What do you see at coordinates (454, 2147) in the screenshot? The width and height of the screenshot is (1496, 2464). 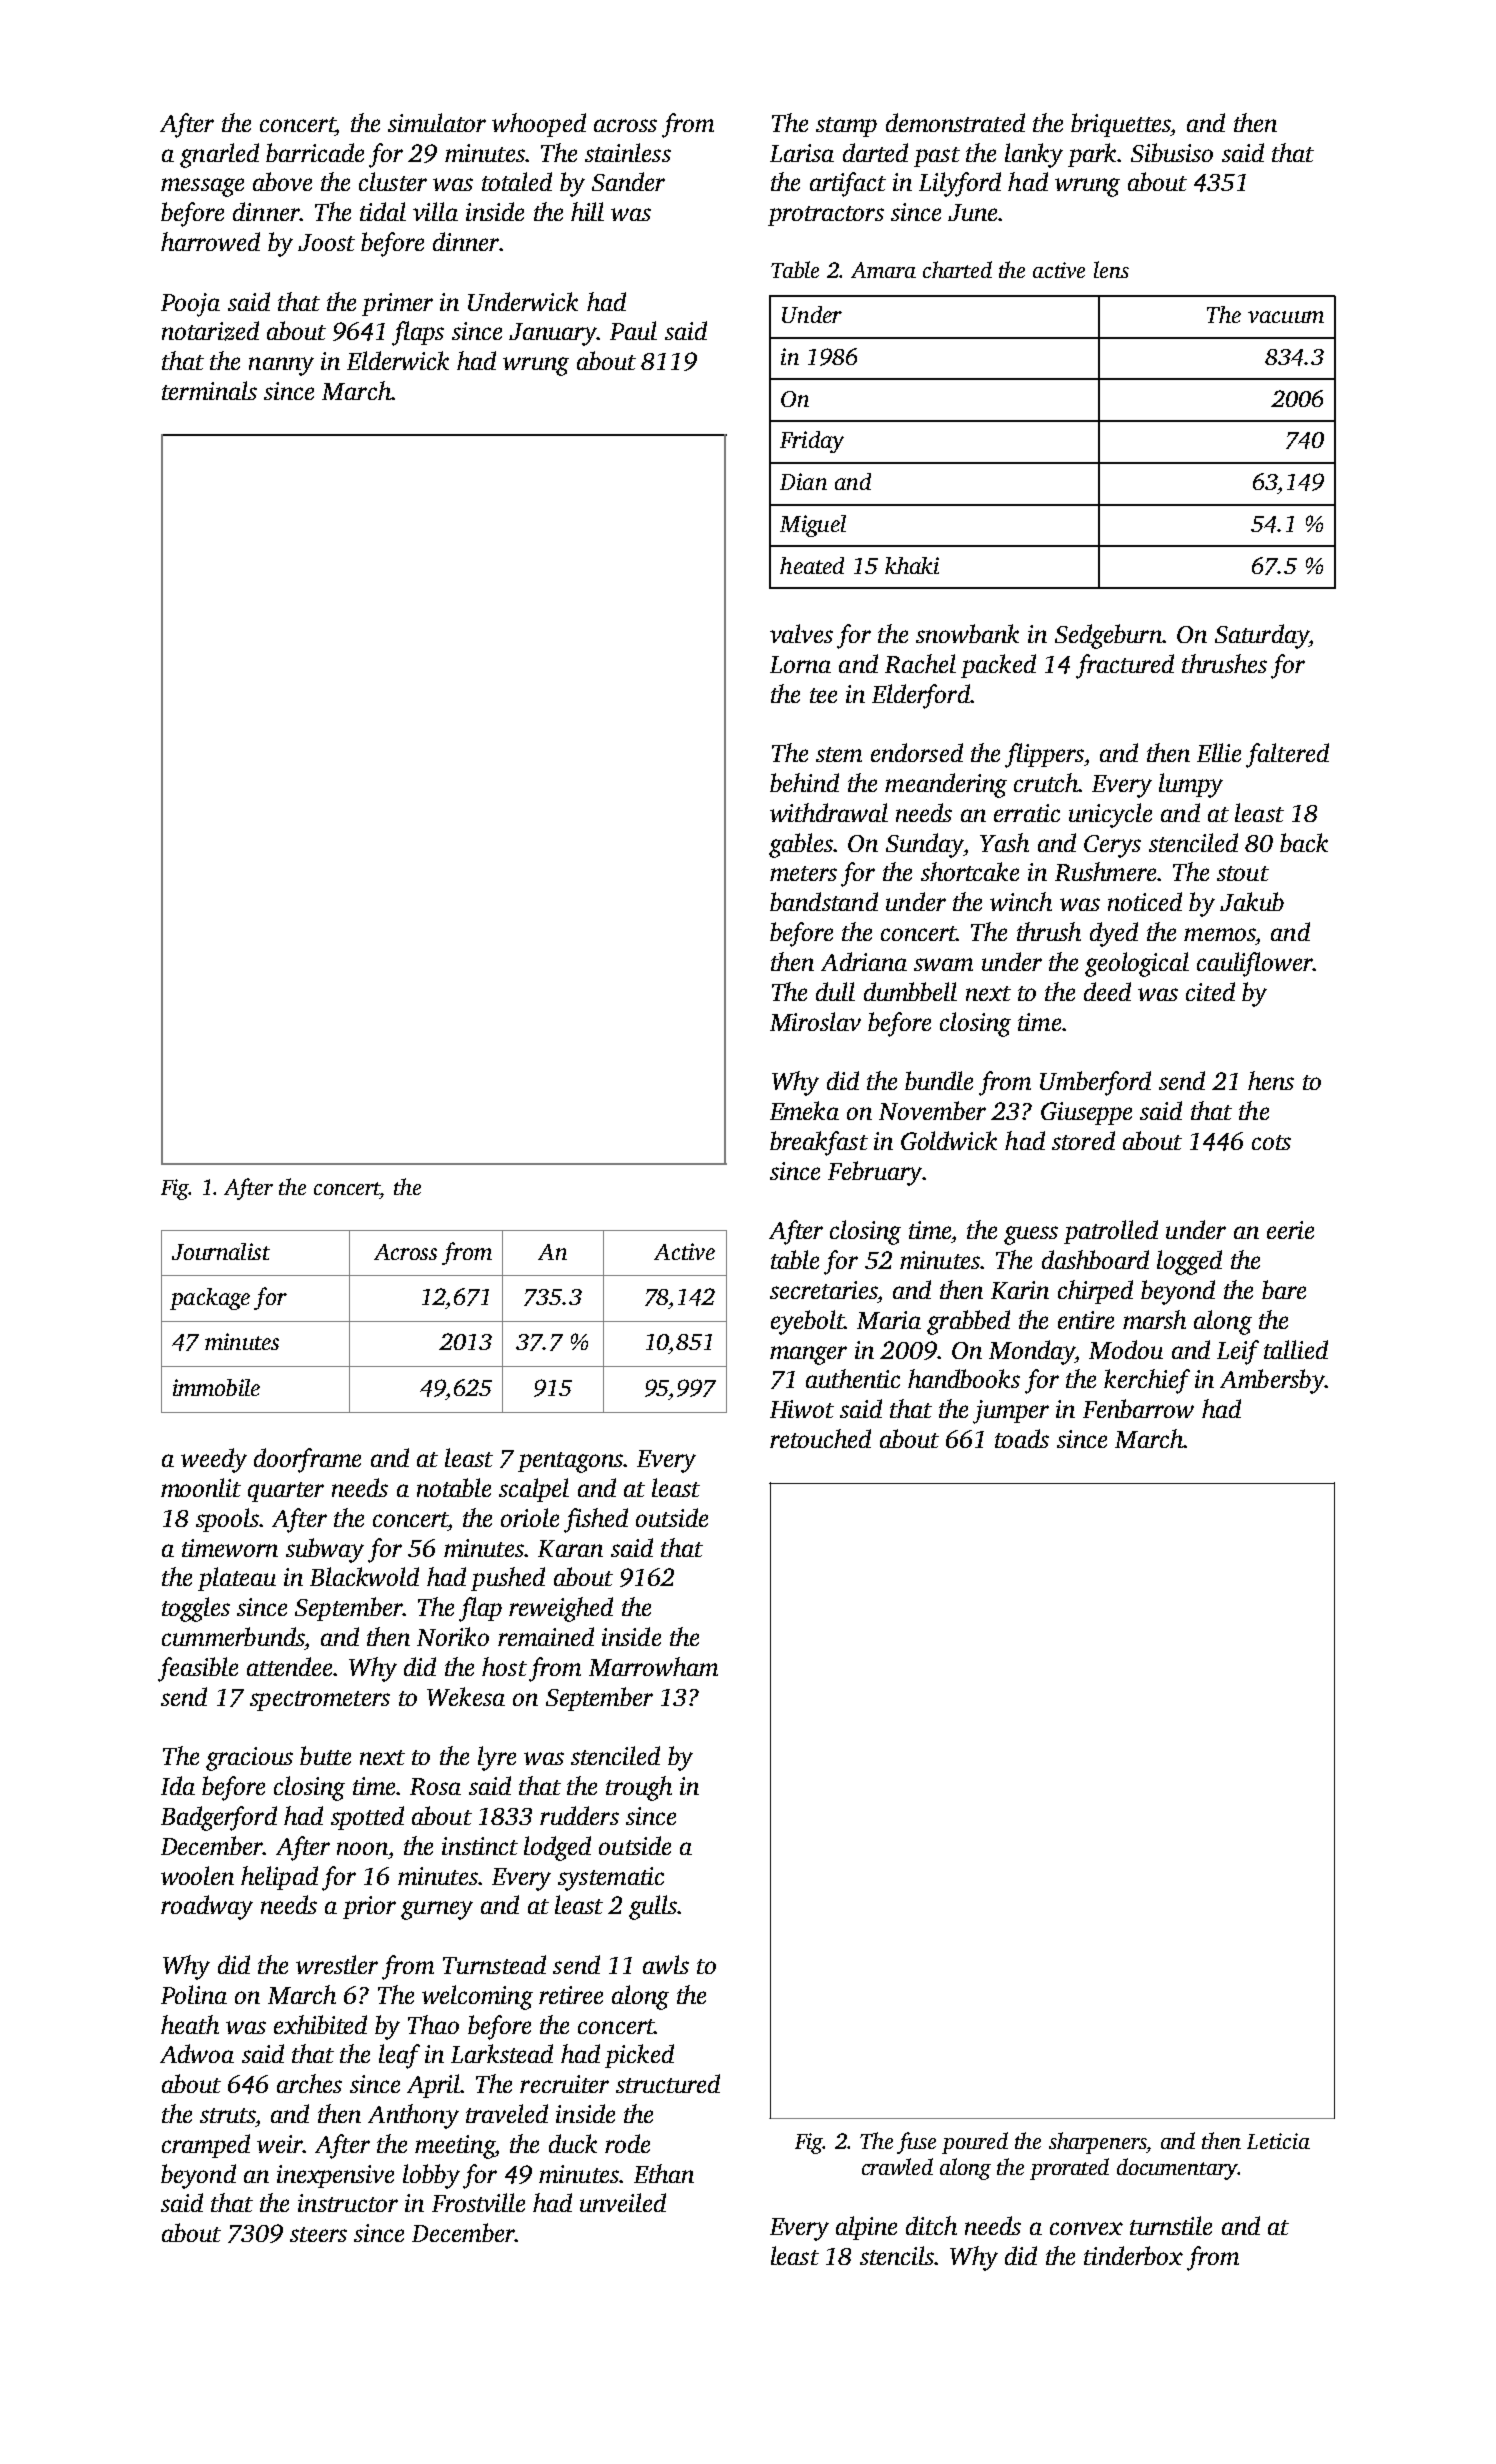 I see `meeting` at bounding box center [454, 2147].
